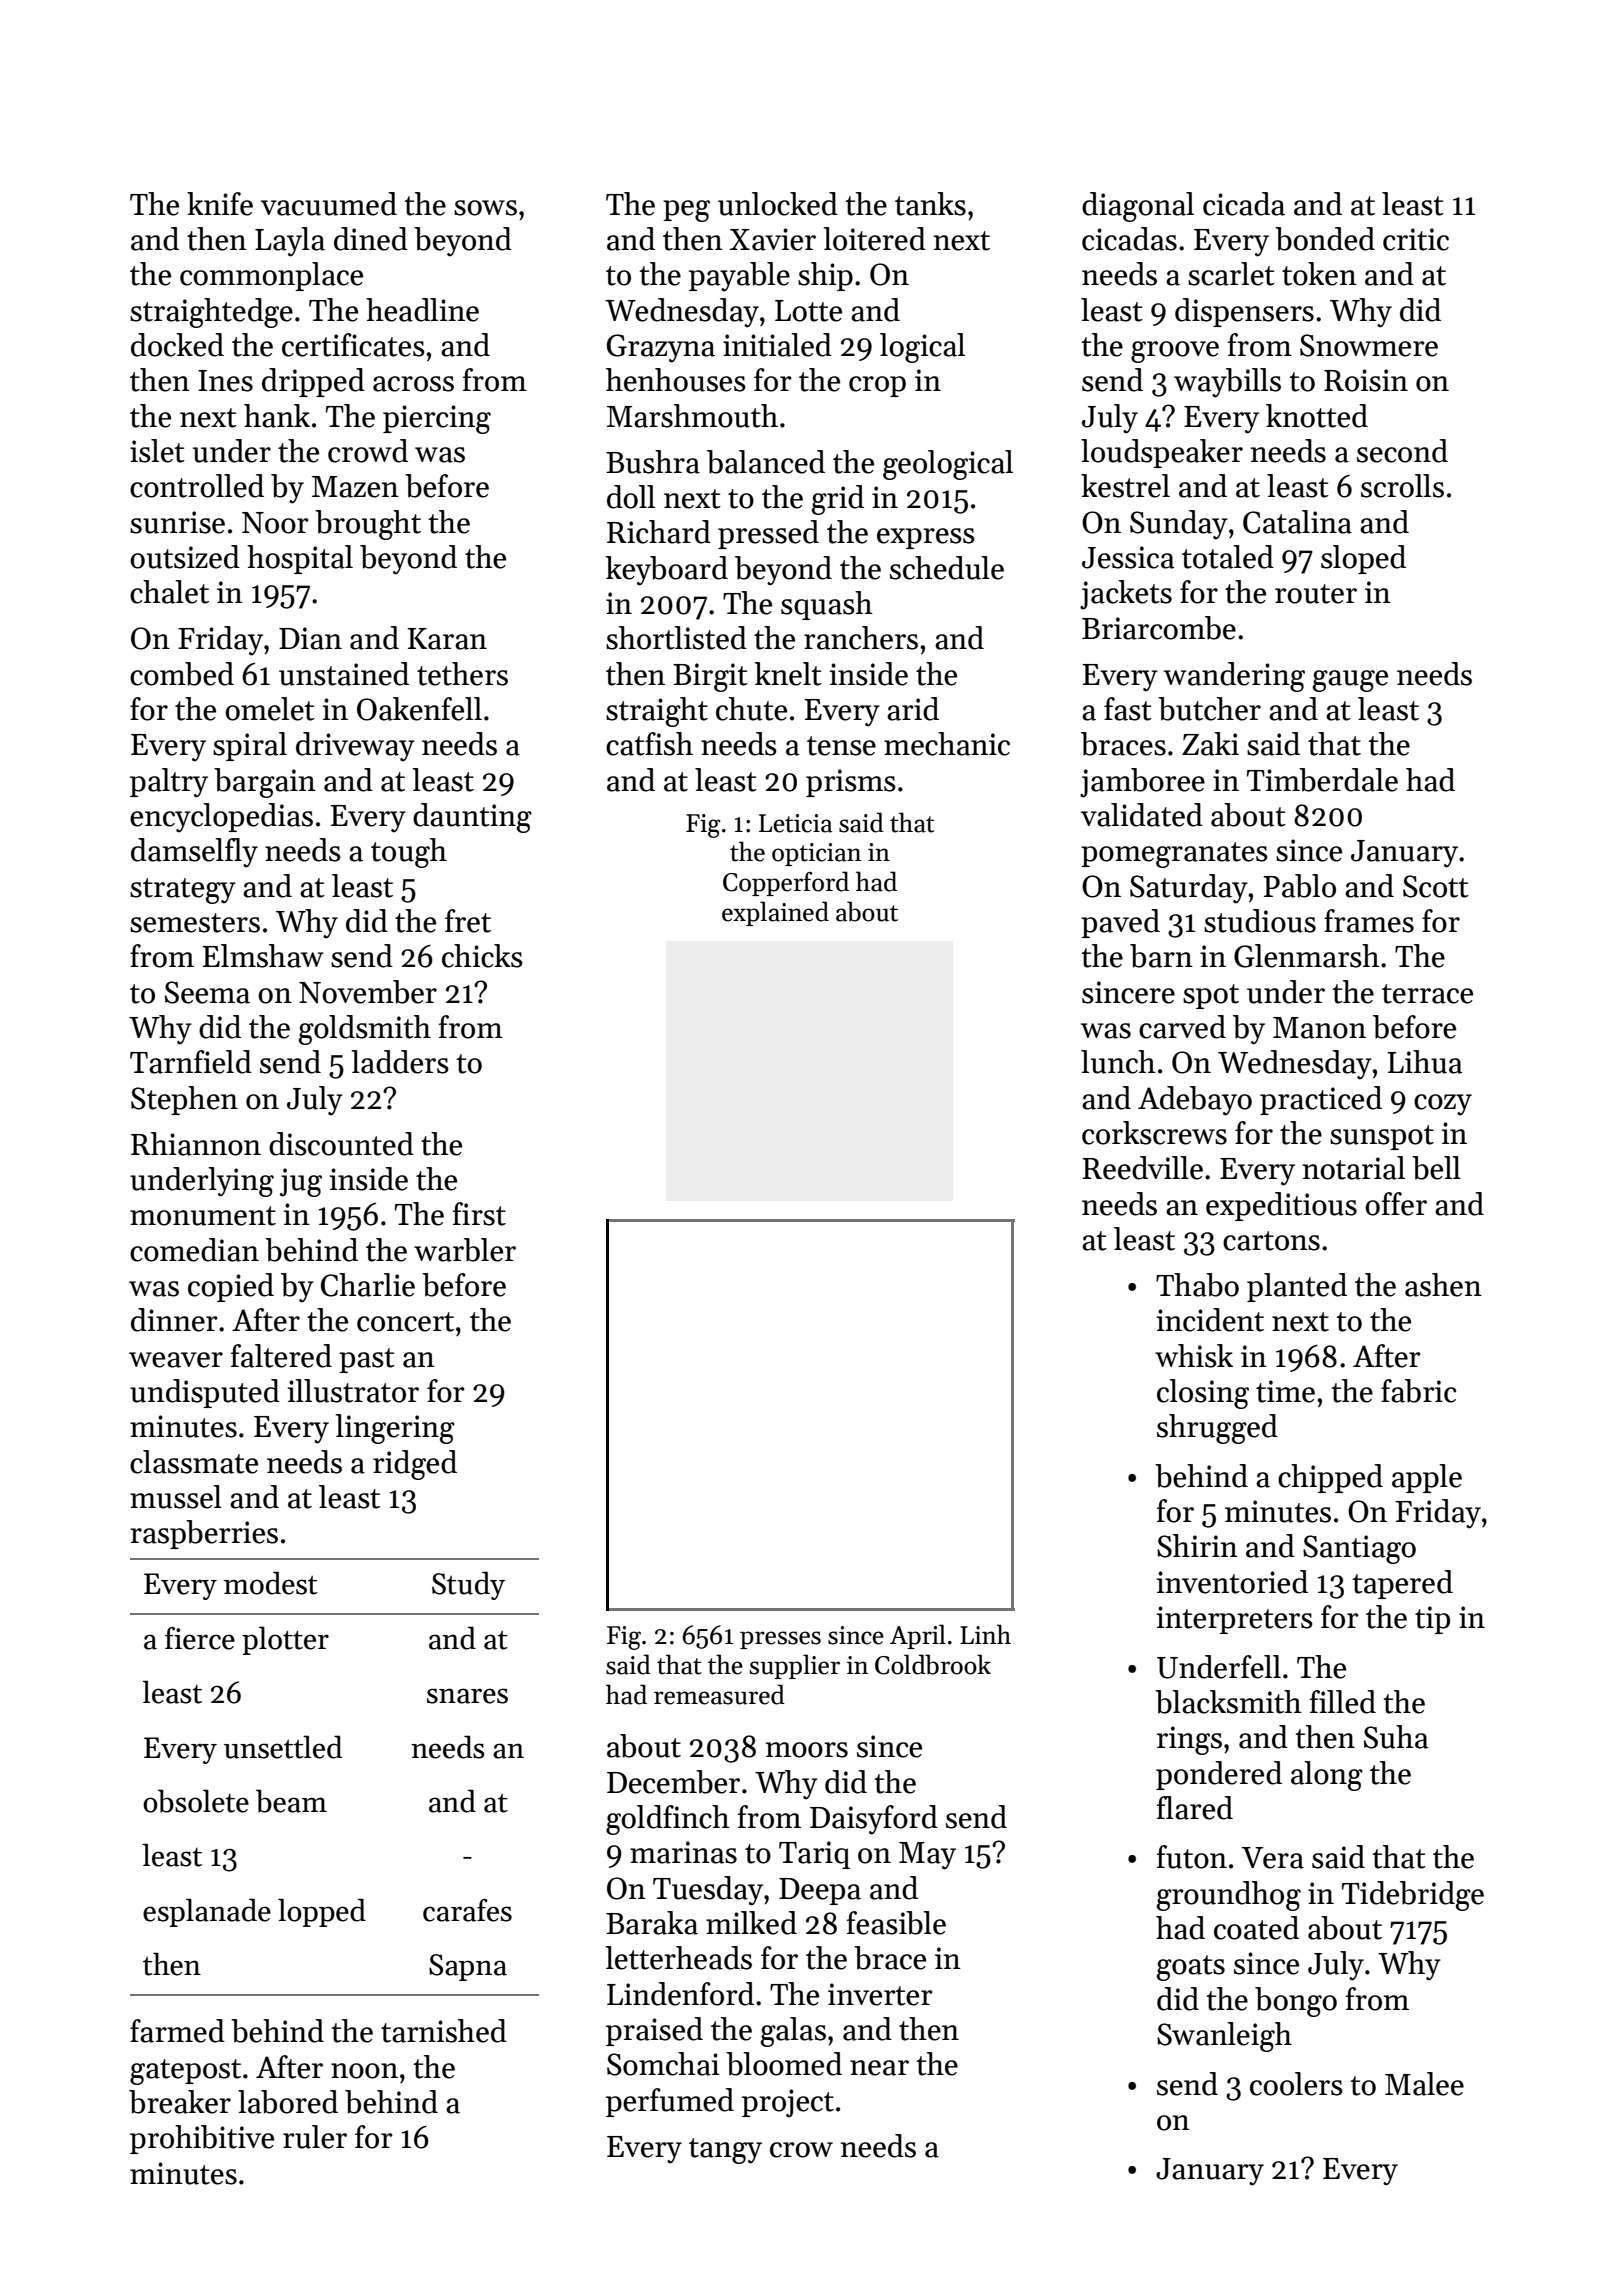  Describe the element at coordinates (725, 2151) in the document. I see `tangy` at that location.
